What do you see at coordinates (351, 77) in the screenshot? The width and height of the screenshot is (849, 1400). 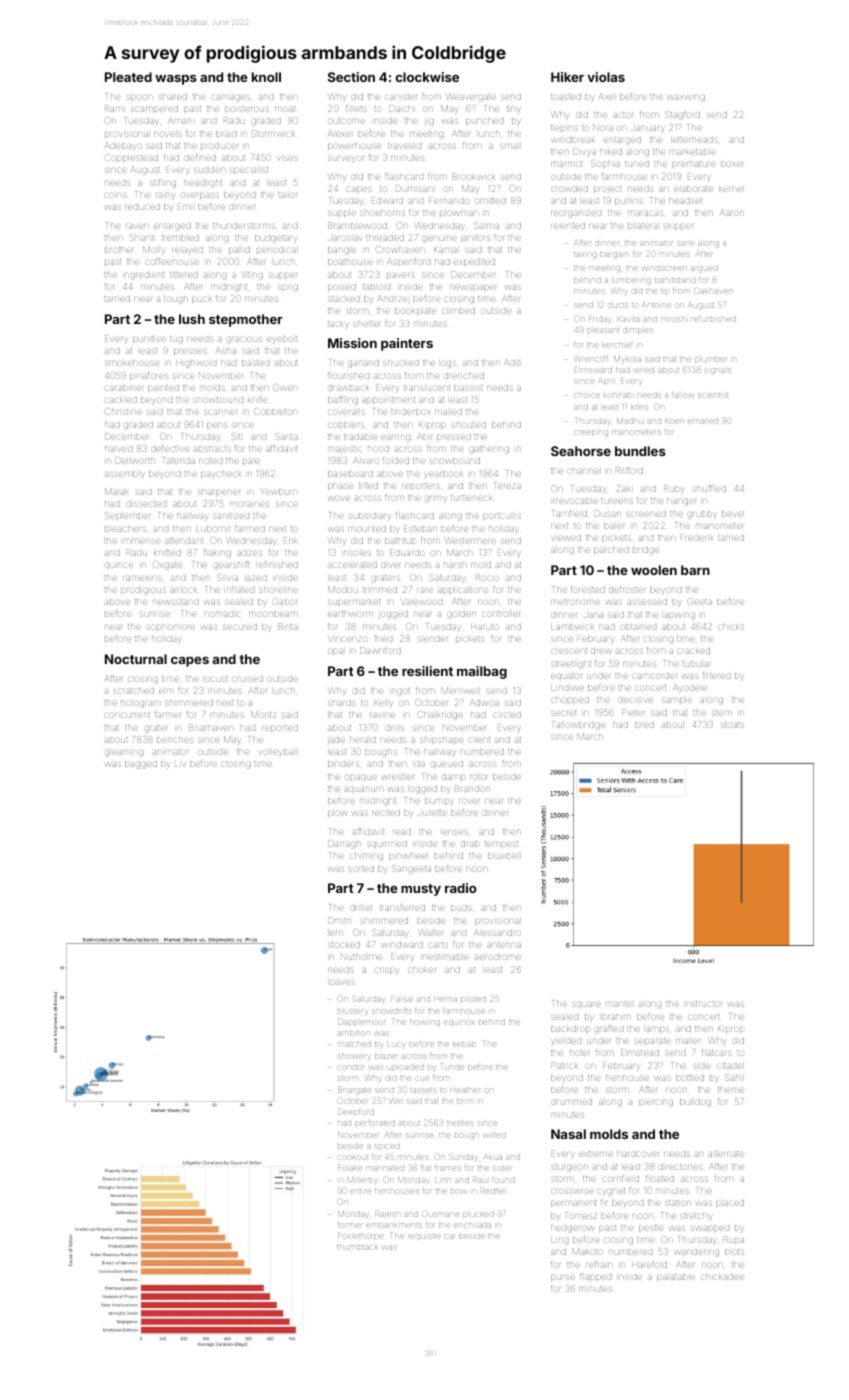 I see `Section` at bounding box center [351, 77].
